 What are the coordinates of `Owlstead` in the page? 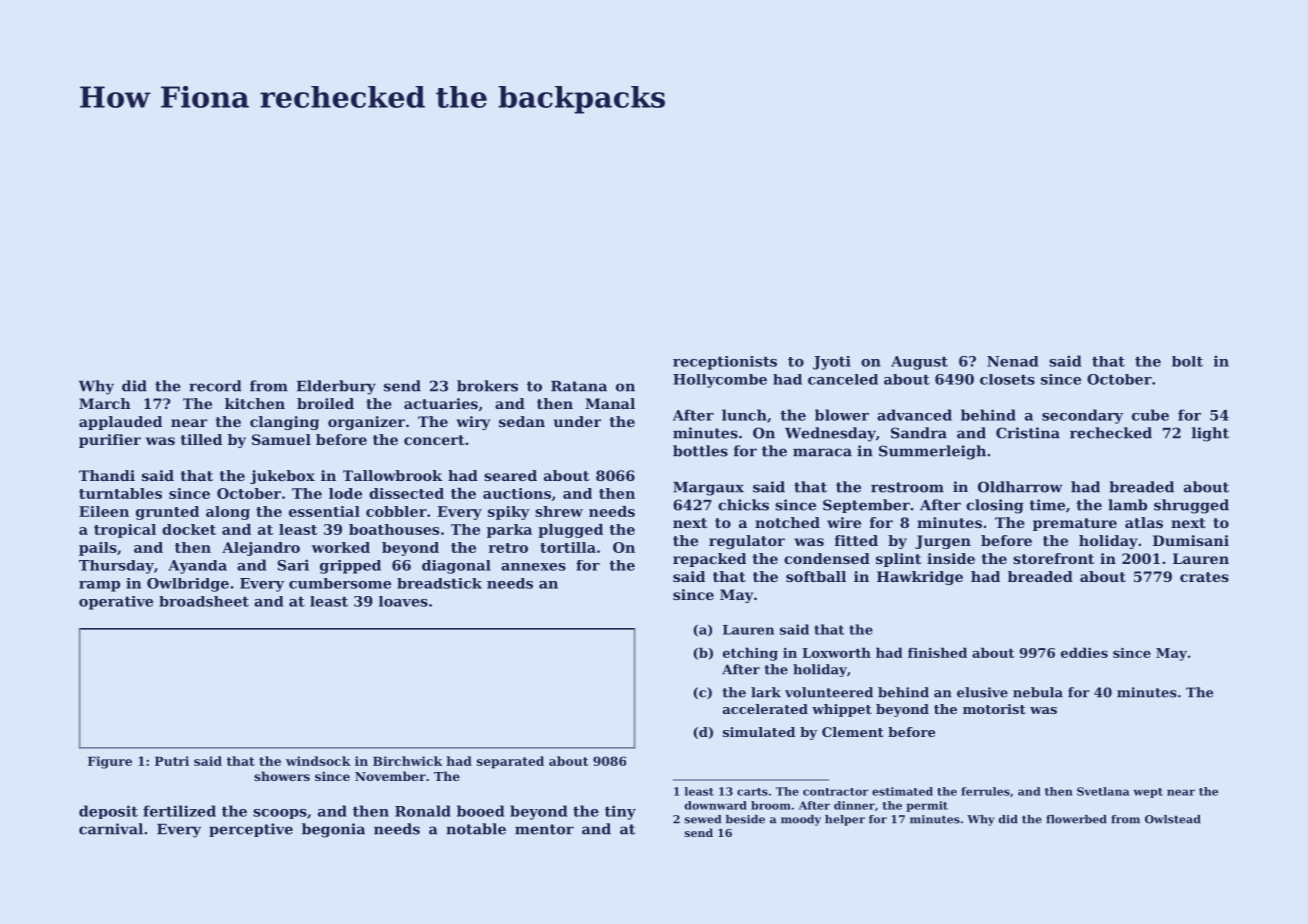 It's located at (1173, 819).
